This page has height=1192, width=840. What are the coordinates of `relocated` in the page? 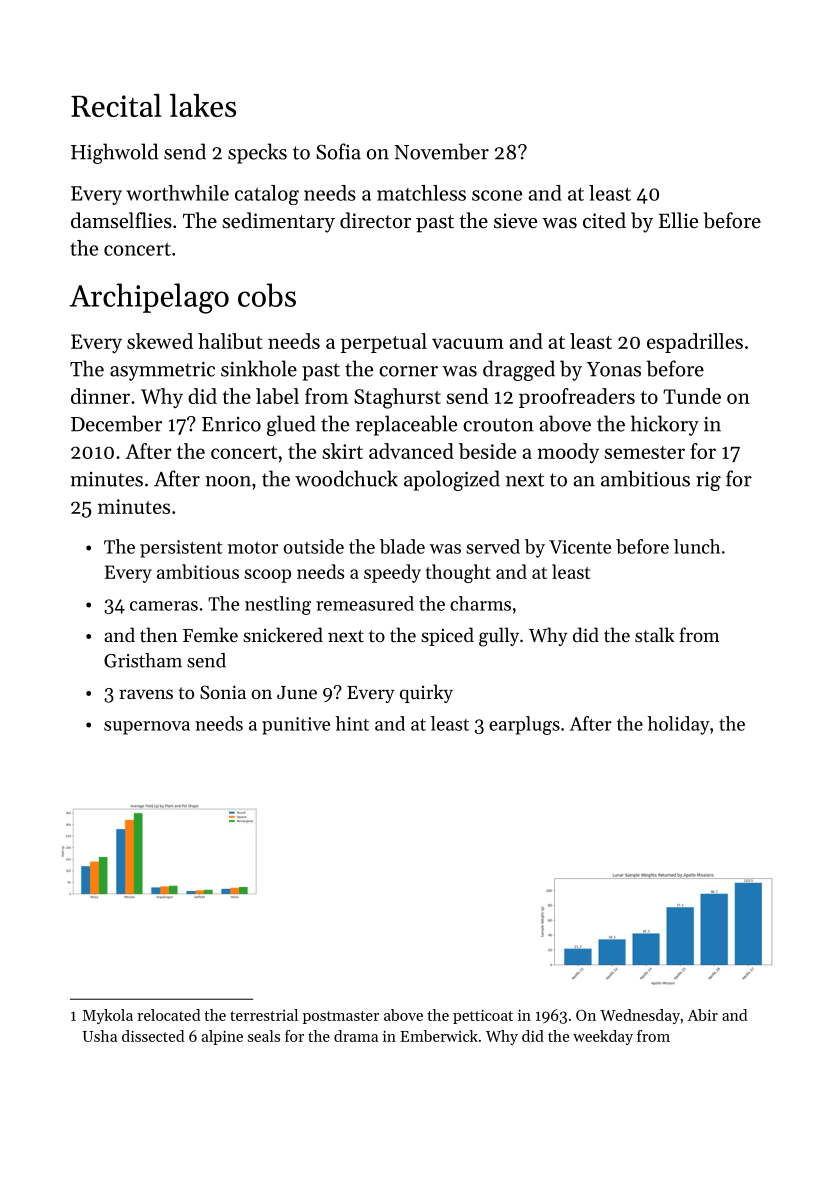 It's located at (168, 1015).
